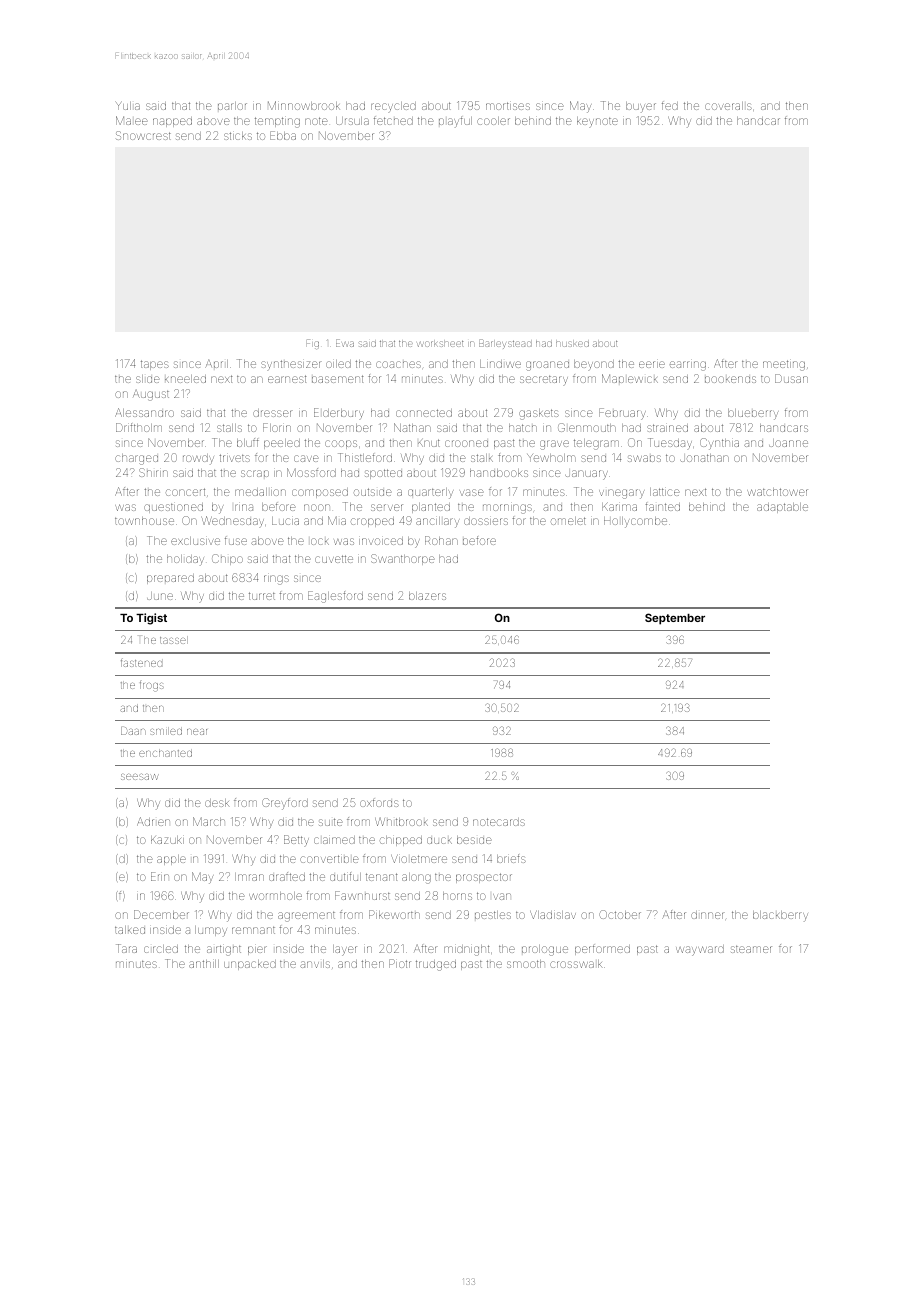 The width and height of the screenshot is (924, 1308). I want to click on mortises, so click(508, 106).
